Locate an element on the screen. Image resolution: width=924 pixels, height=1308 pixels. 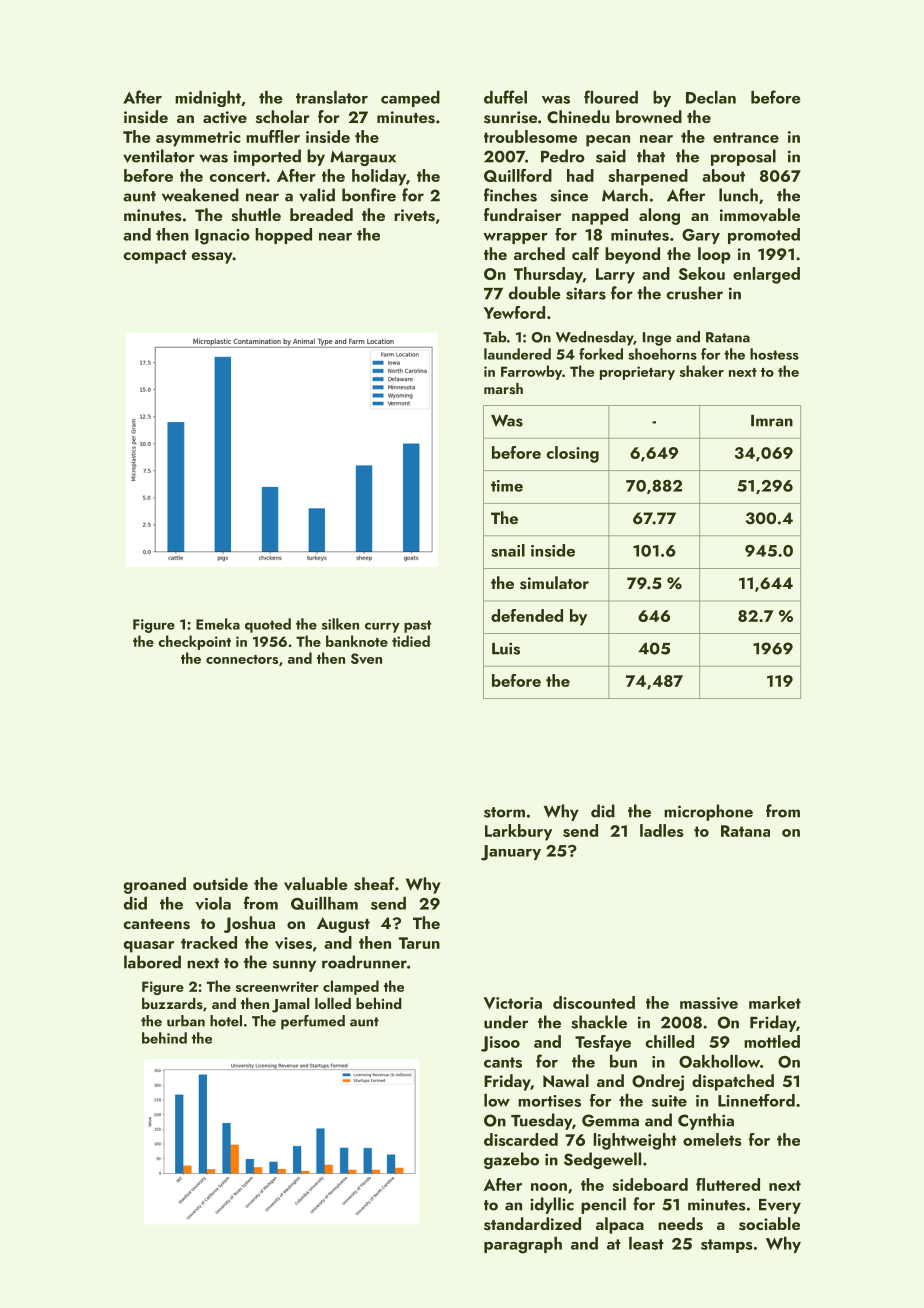
ladles is located at coordinates (662, 830).
